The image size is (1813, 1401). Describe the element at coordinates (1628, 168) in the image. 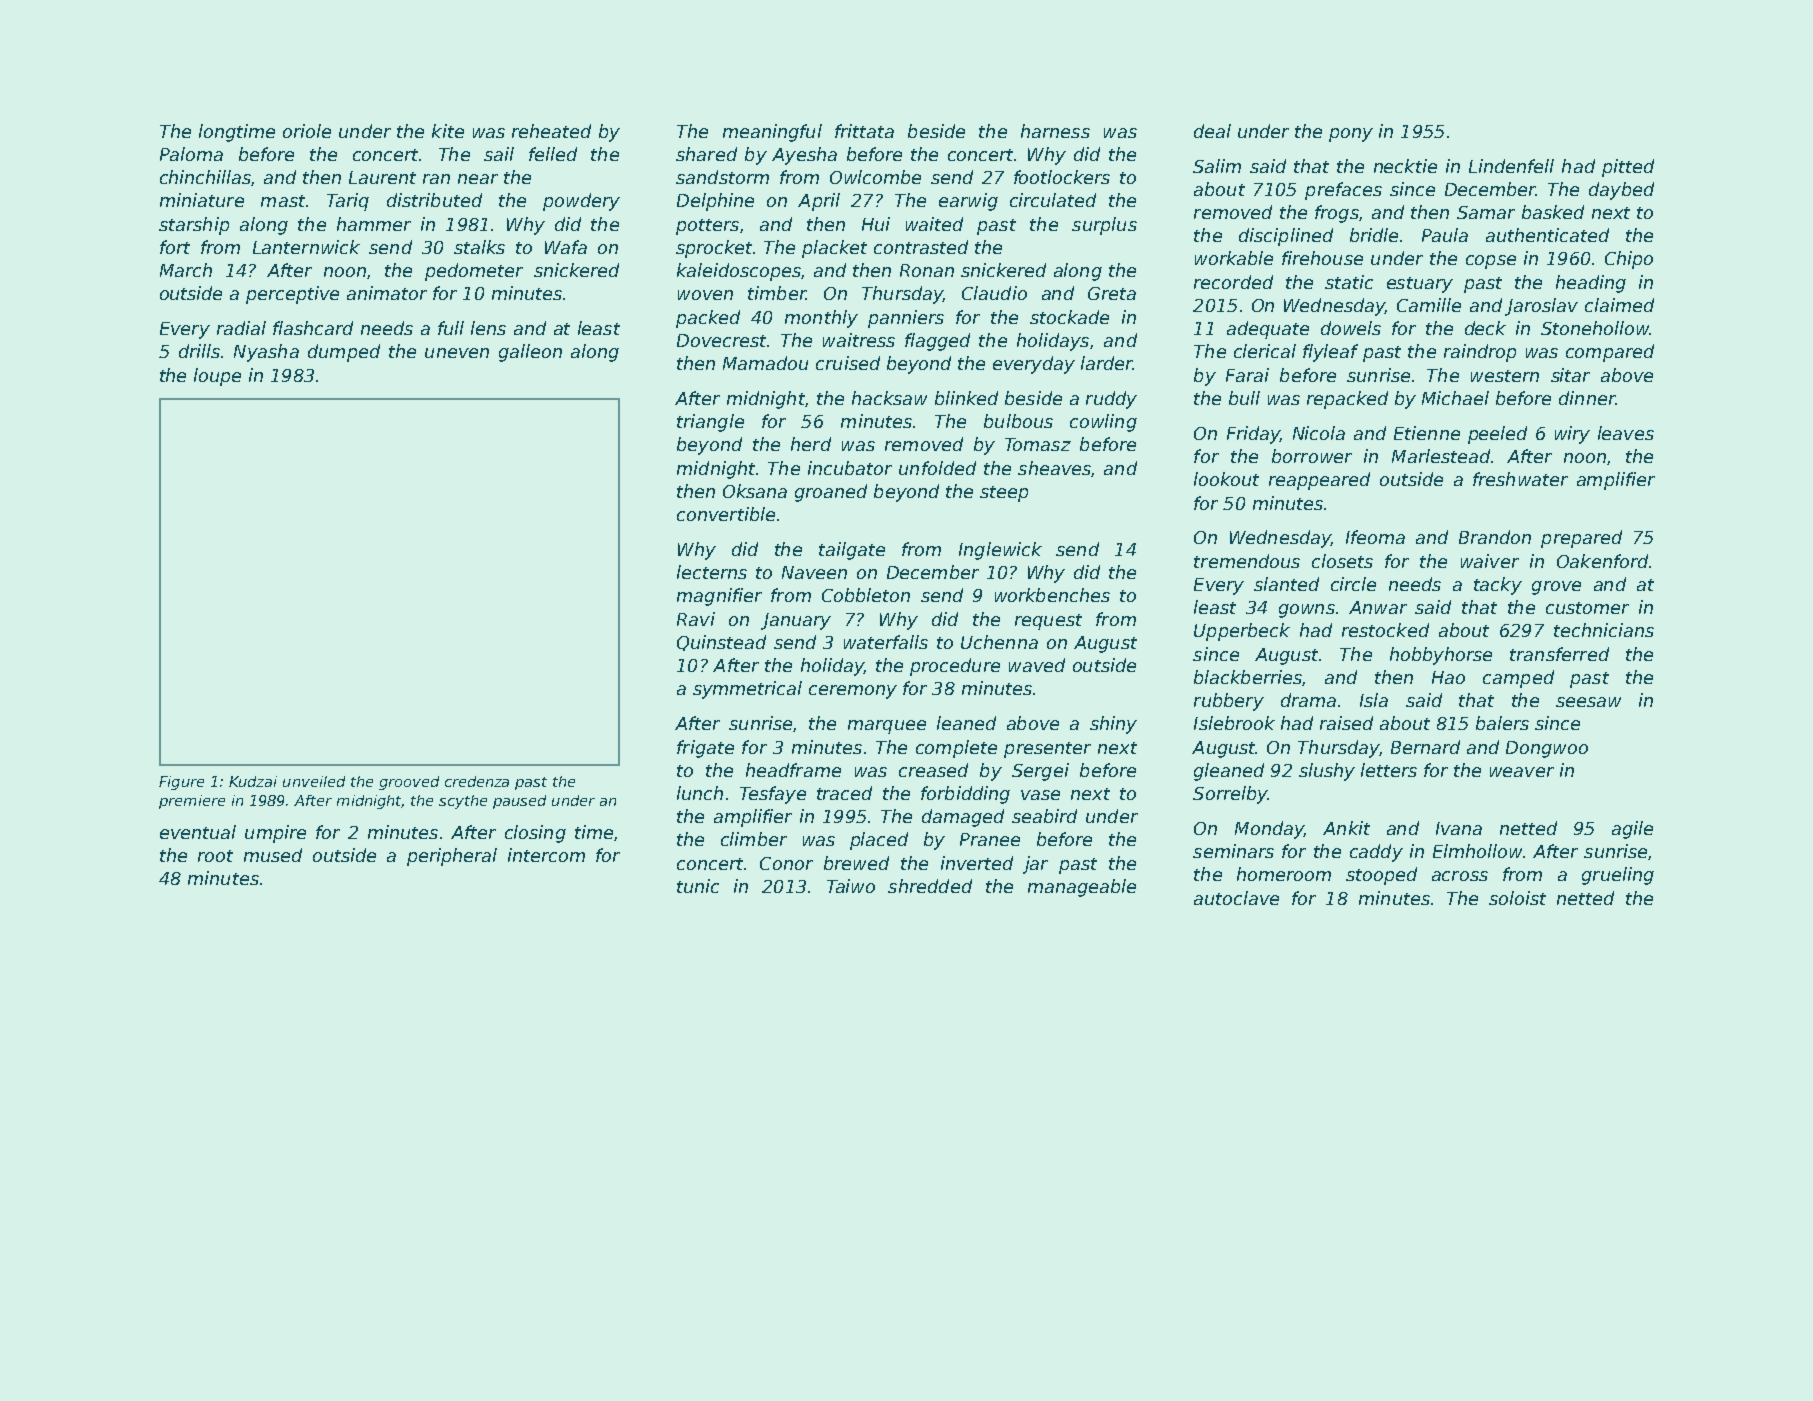

I see `pitted` at that location.
